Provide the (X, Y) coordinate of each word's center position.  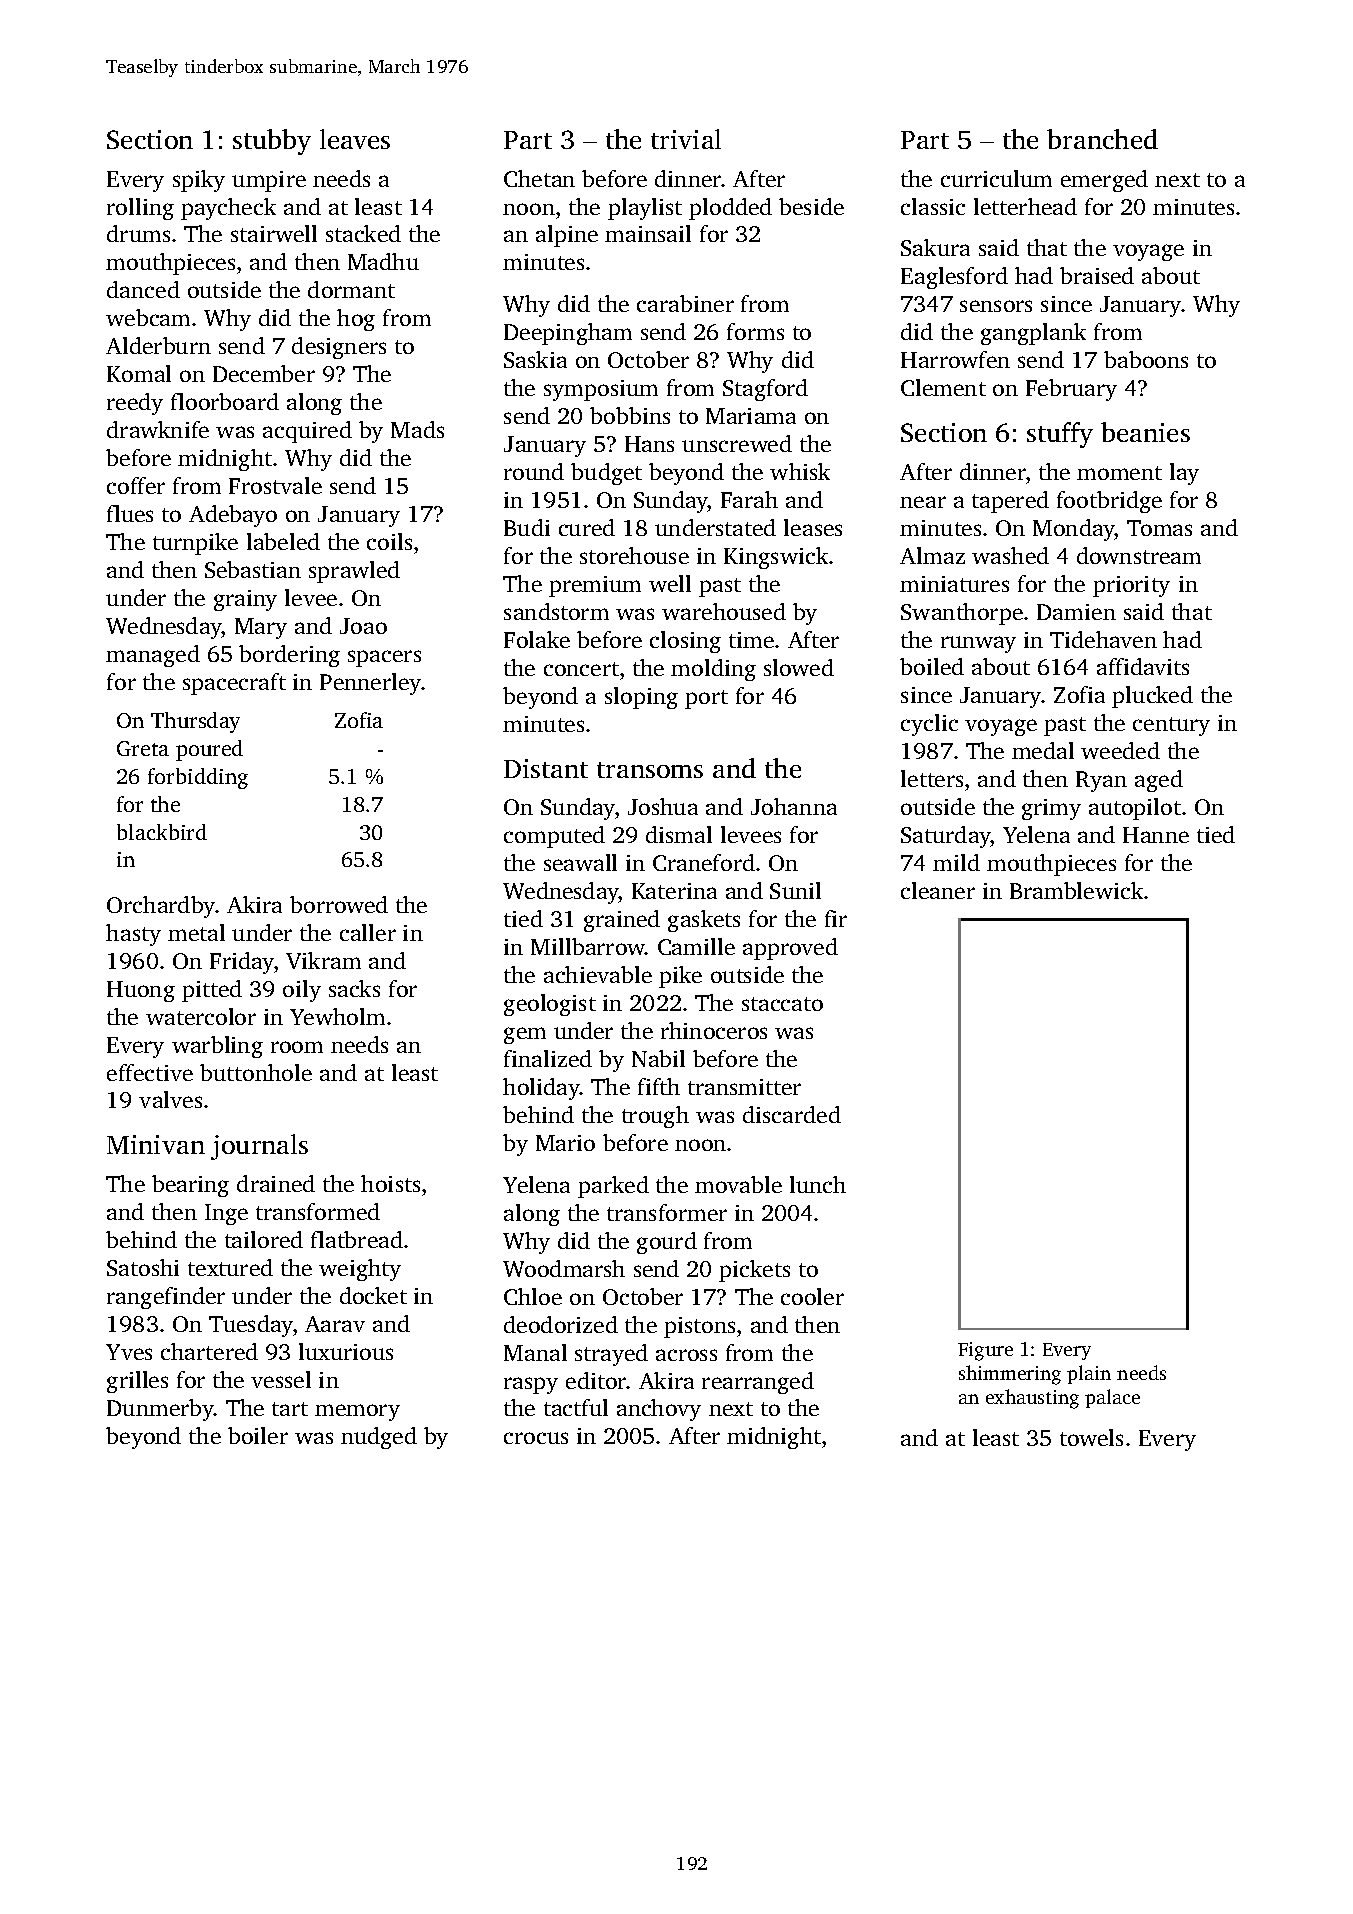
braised (1097, 275)
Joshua (663, 806)
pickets (754, 1271)
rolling (140, 209)
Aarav (335, 1324)
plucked (1152, 697)
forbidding (198, 778)
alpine (567, 236)
